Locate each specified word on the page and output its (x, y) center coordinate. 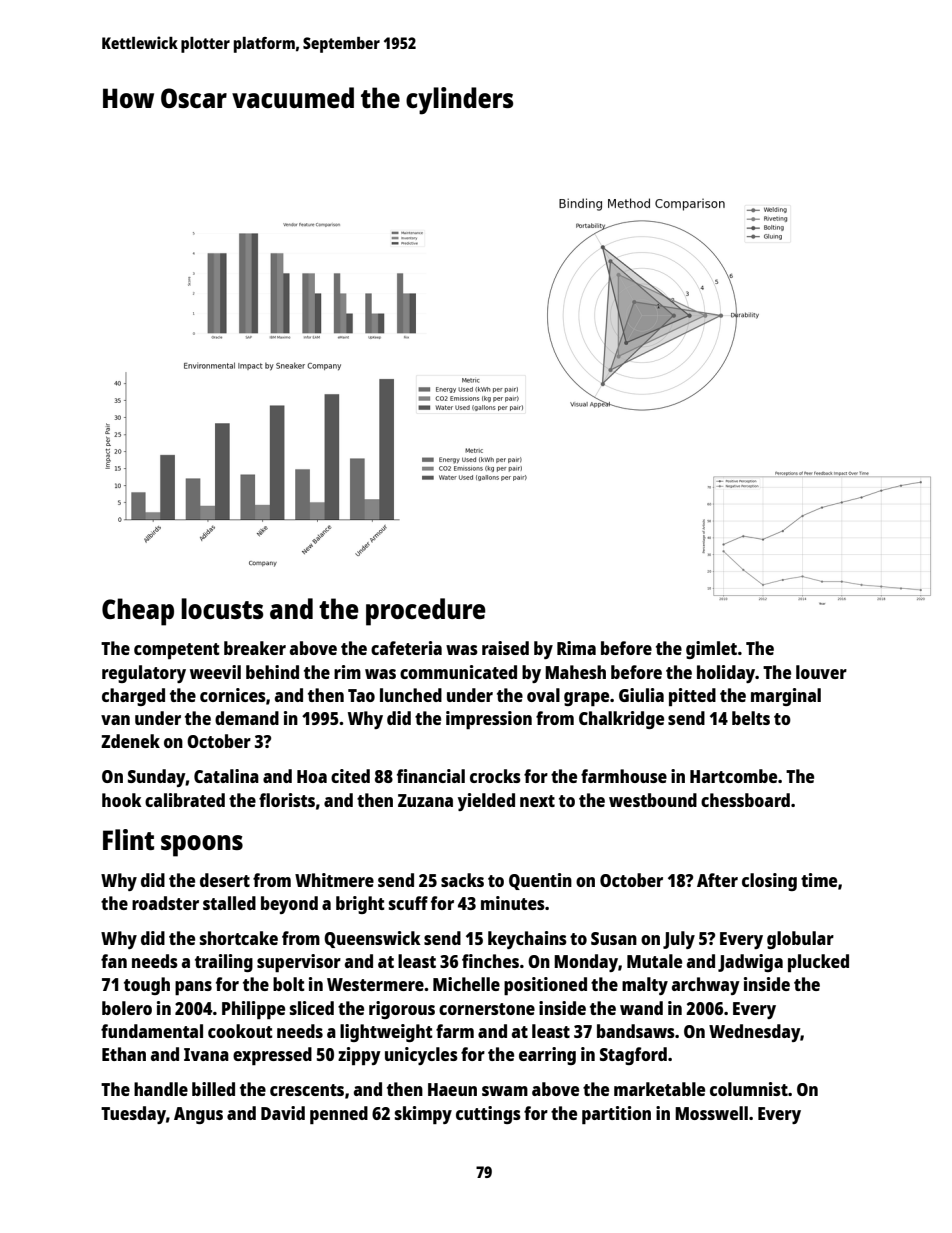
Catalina (226, 776)
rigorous (402, 1010)
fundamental (152, 1031)
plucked (818, 963)
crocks (495, 776)
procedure (426, 612)
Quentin (540, 881)
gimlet (711, 650)
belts (751, 718)
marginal (786, 697)
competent (177, 651)
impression (489, 720)
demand (247, 718)
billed (213, 1089)
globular (800, 940)
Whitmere (334, 880)
